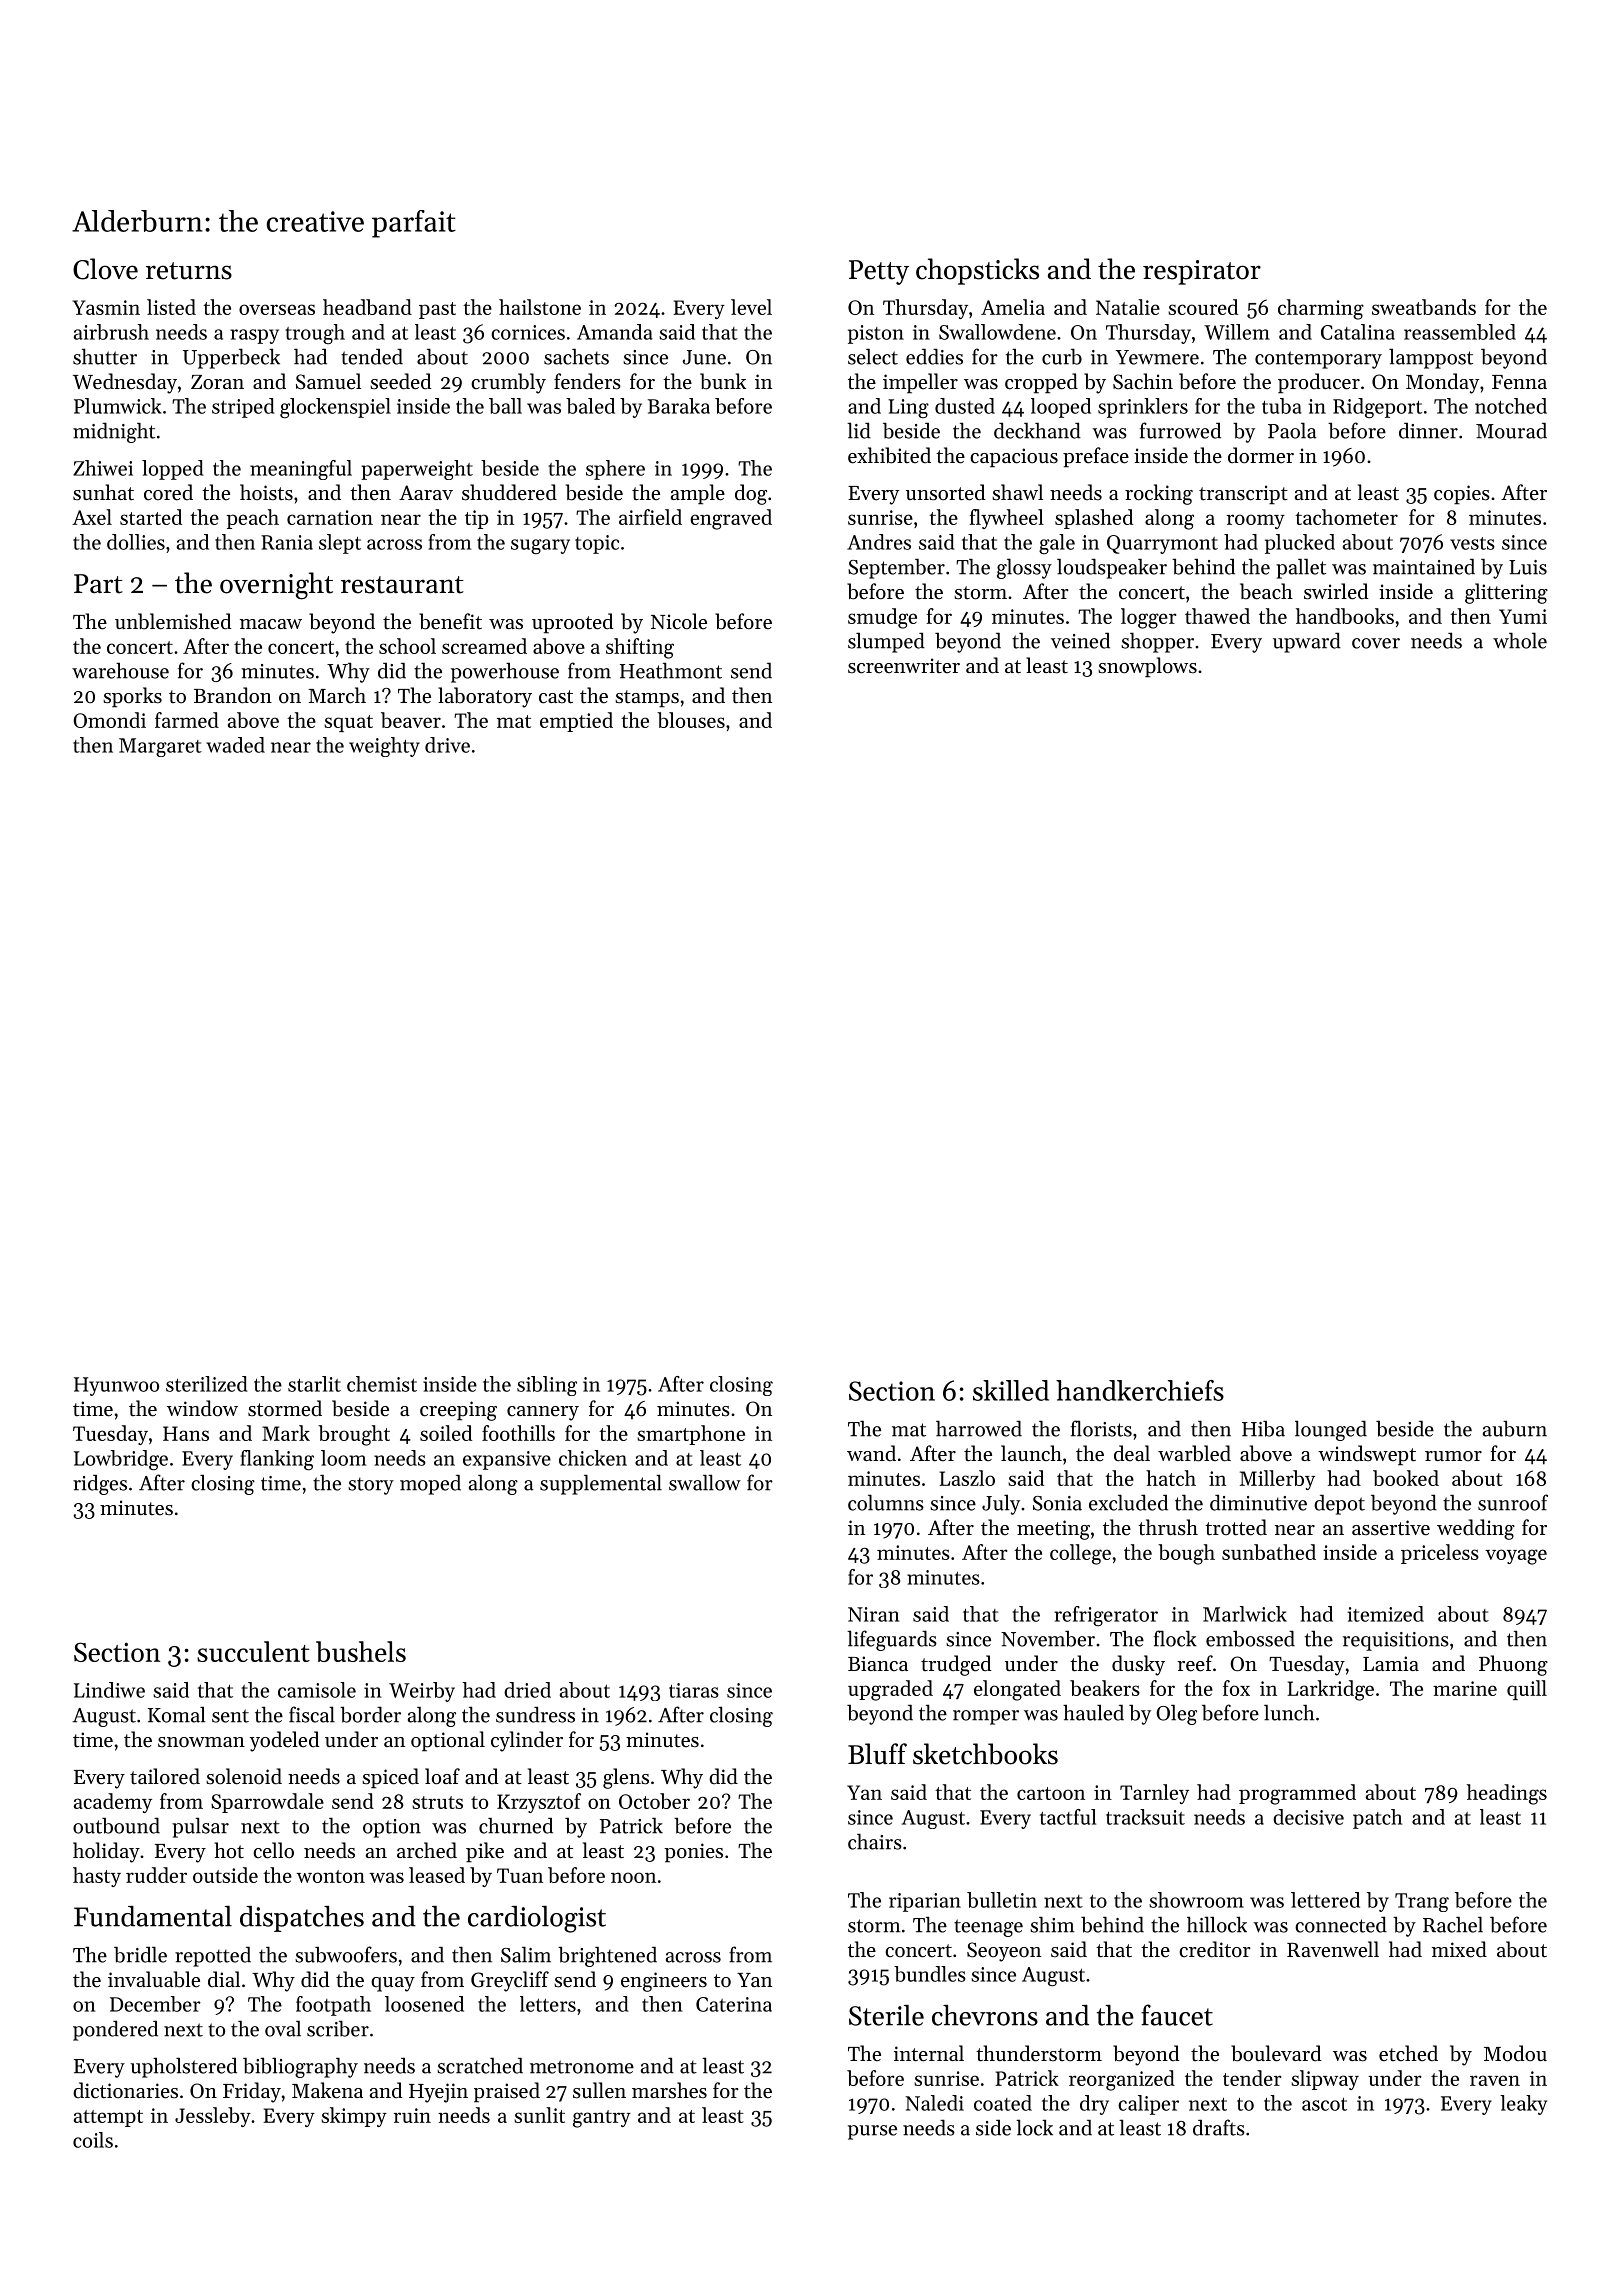 This image has height=2292, width=1620. Describe the element at coordinates (337, 695) in the image. I see `March` at that location.
